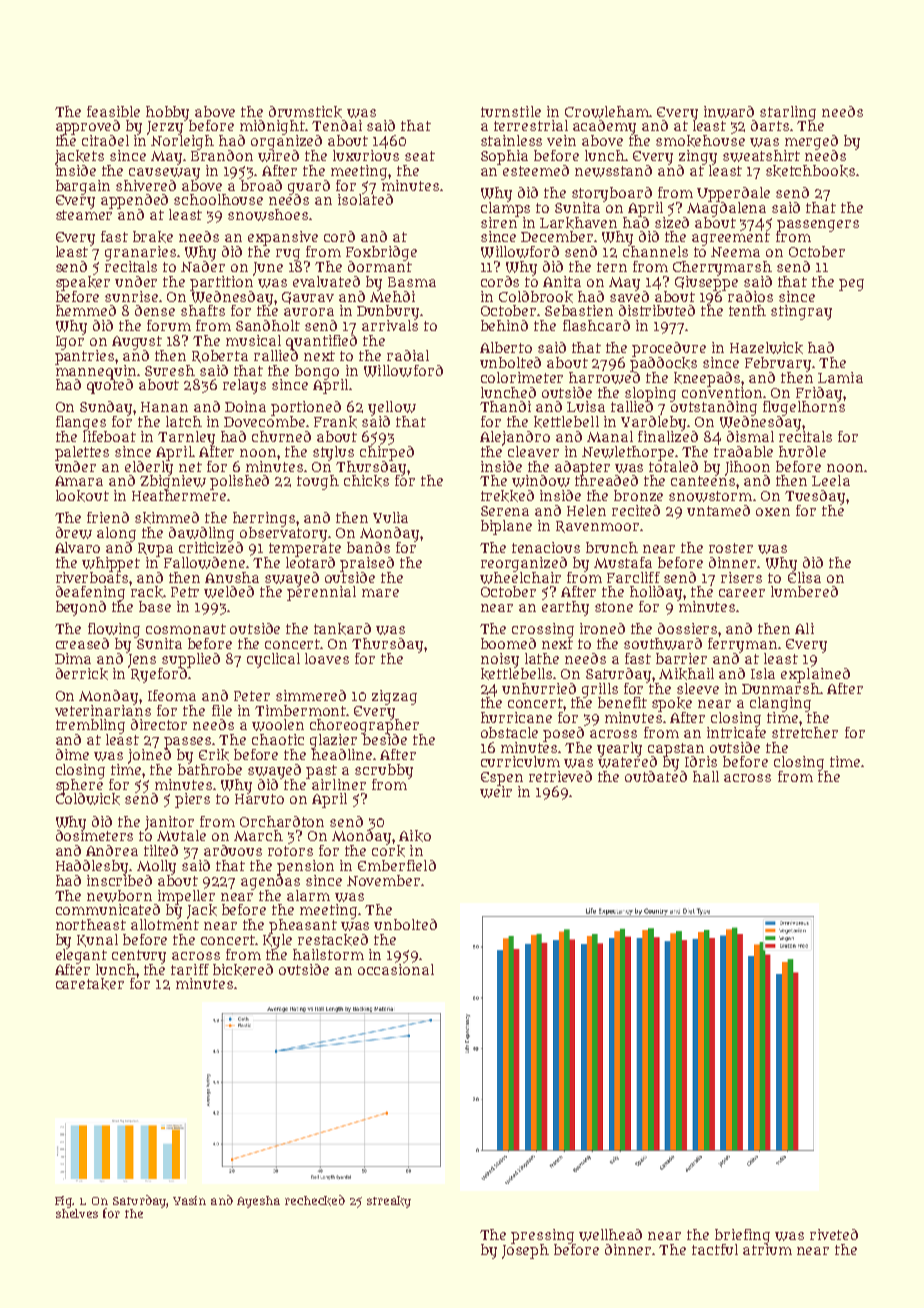 The height and width of the screenshot is (1308, 924). What do you see at coordinates (851, 285) in the screenshot?
I see `peg` at bounding box center [851, 285].
